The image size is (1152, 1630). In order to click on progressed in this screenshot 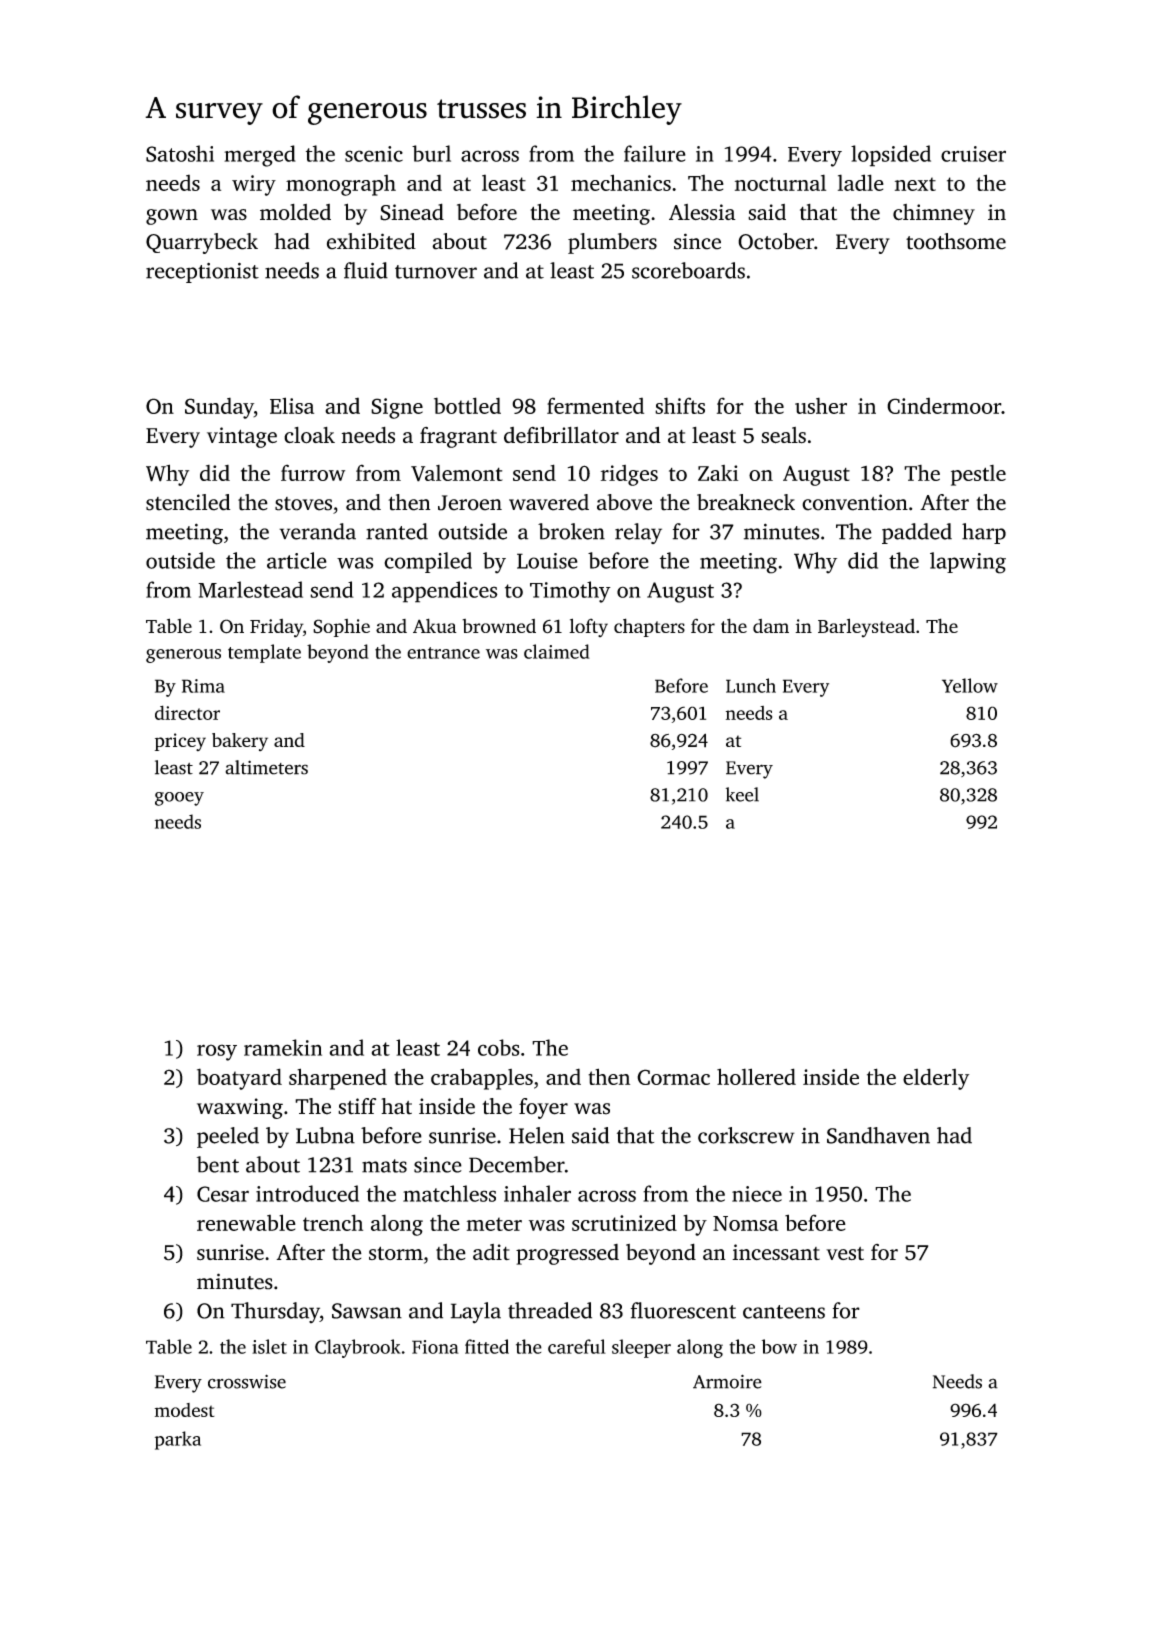, I will do `click(567, 1254)`.
